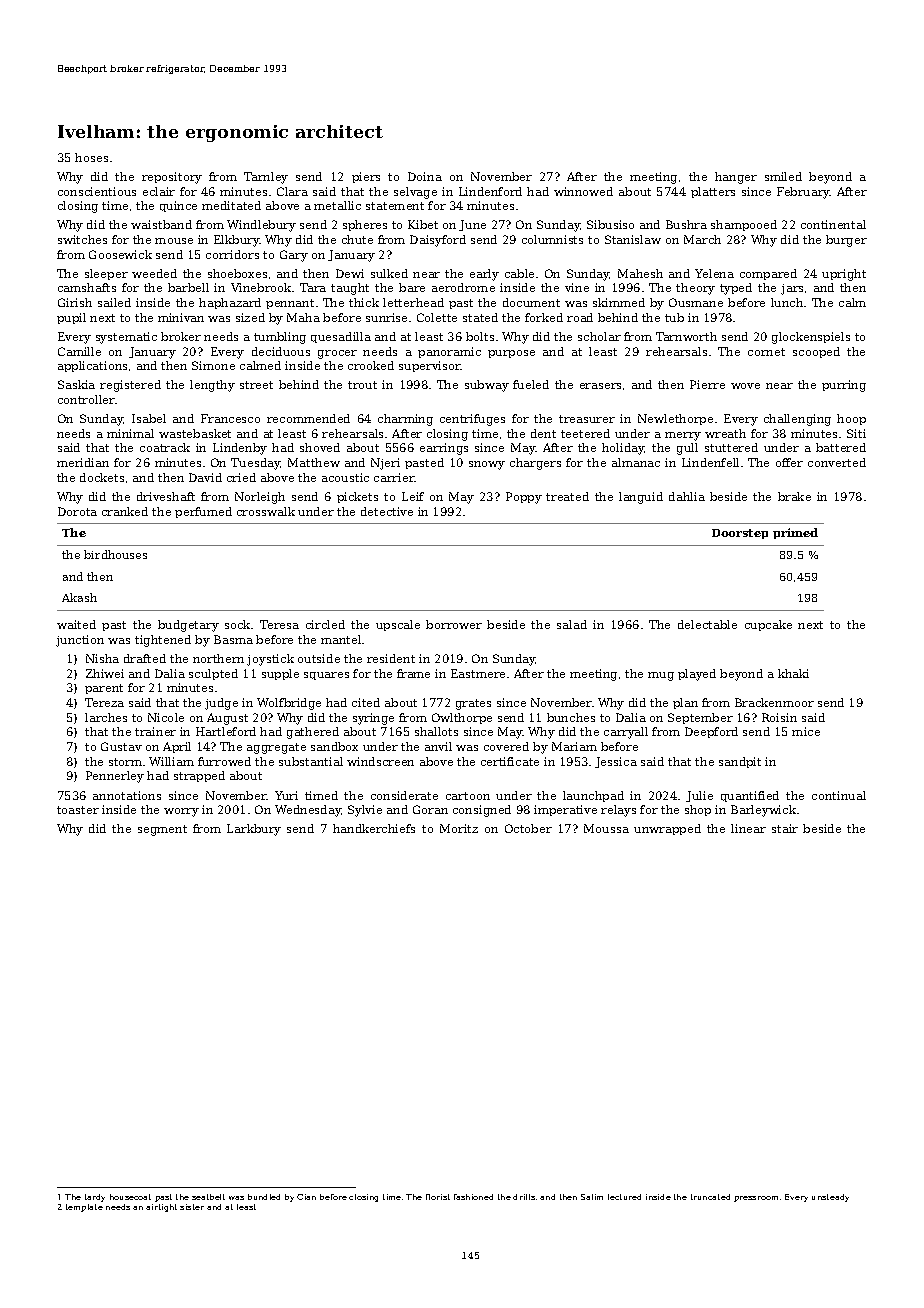 The width and height of the image is (924, 1308). What do you see at coordinates (785, 828) in the image?
I see `stair` at bounding box center [785, 828].
